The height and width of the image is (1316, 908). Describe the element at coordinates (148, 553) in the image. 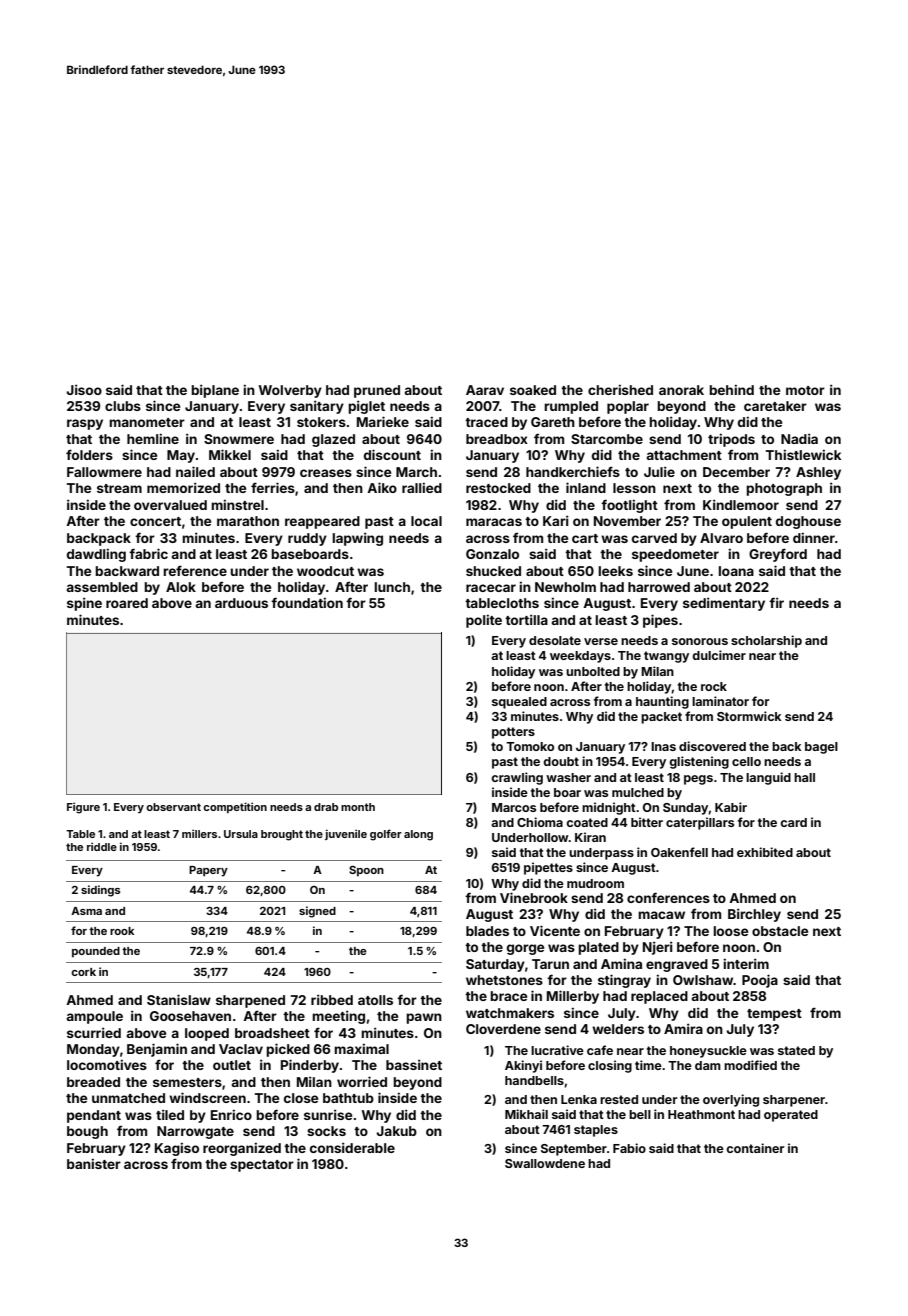

I see `fabric` at that location.
